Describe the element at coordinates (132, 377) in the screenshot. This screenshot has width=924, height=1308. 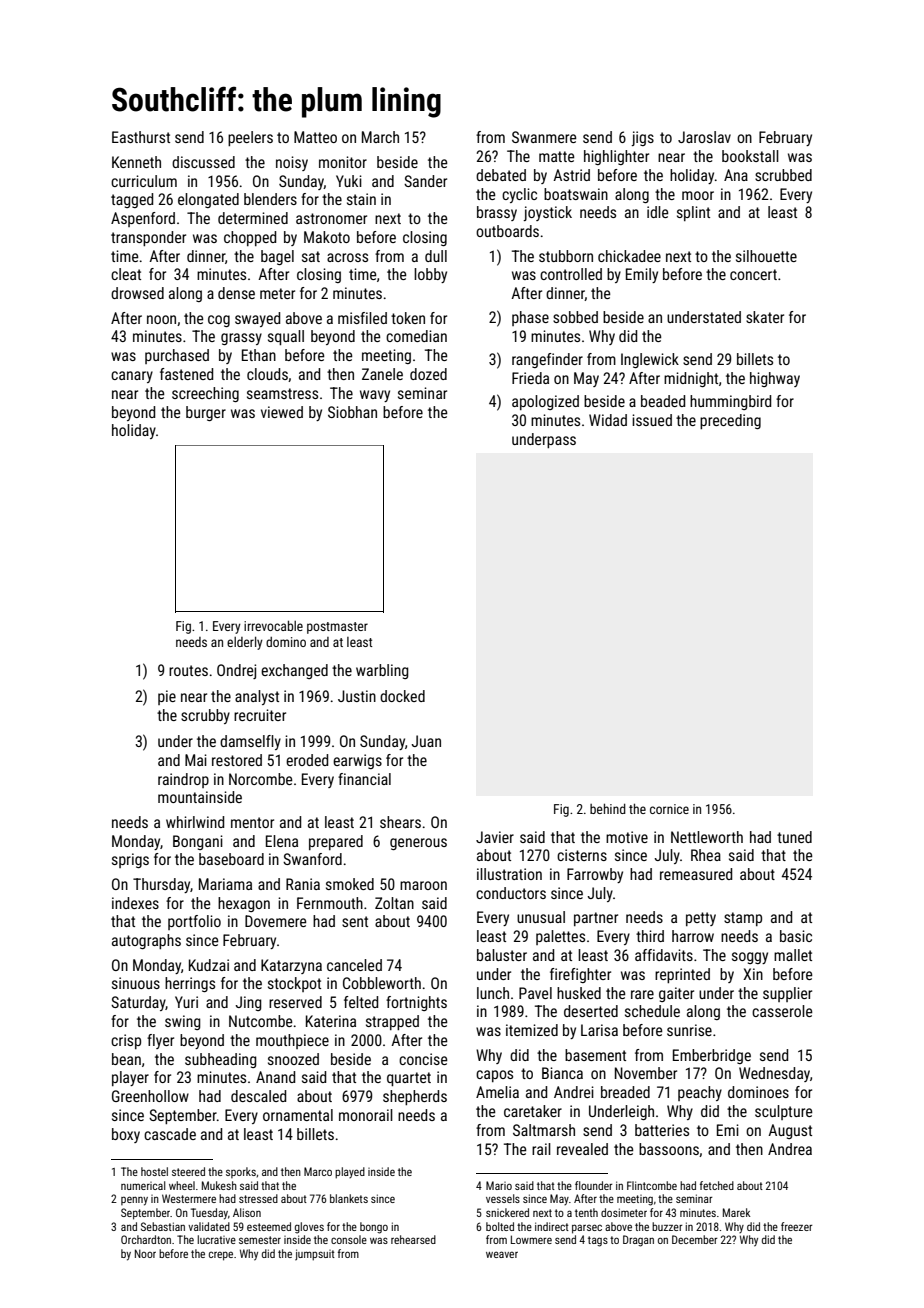
I see `canary` at that location.
